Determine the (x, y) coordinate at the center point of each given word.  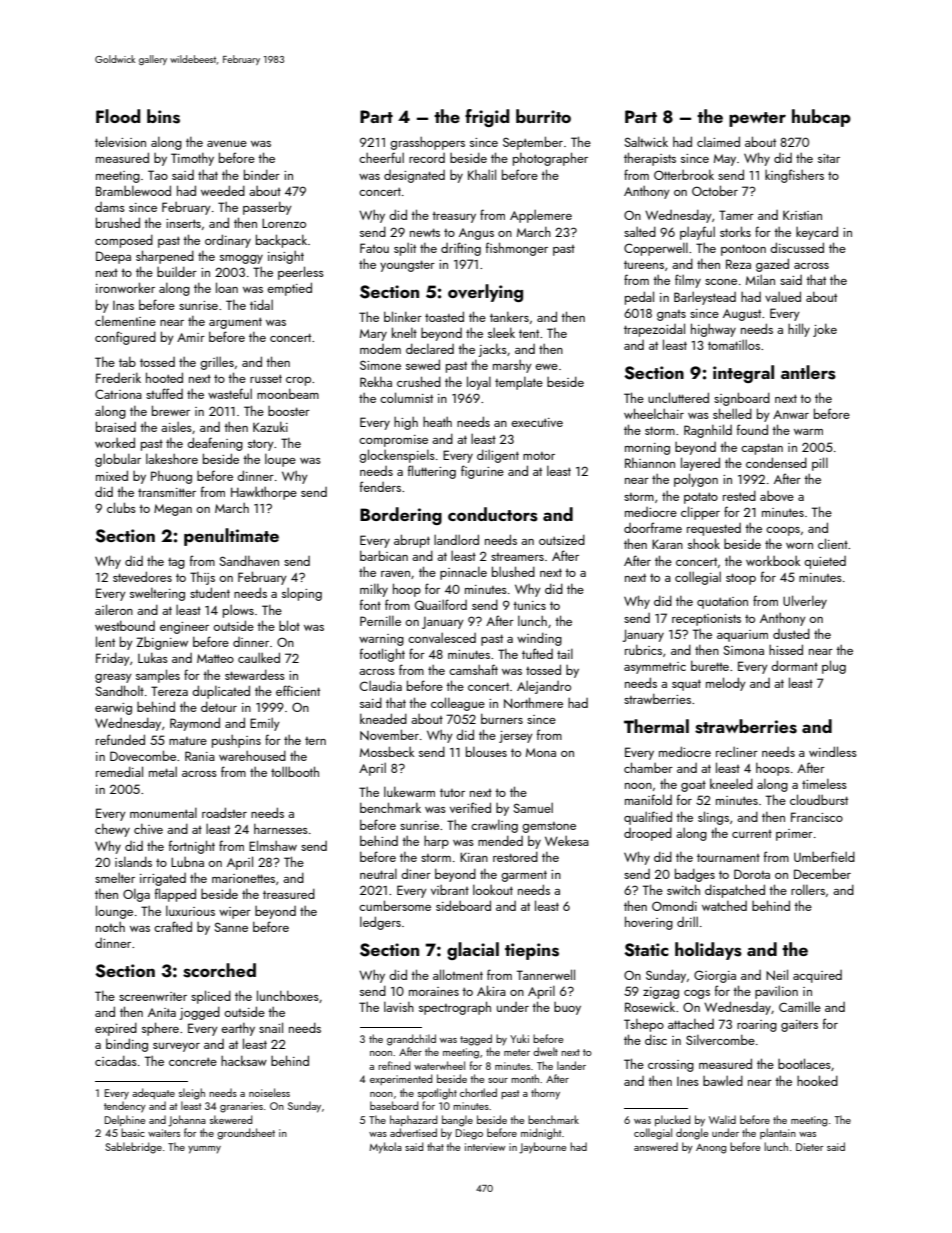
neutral (378, 874)
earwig (113, 709)
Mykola (385, 1148)
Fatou (374, 248)
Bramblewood (133, 190)
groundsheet (246, 1134)
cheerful (381, 157)
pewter (757, 119)
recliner (737, 751)
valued (783, 296)
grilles (217, 363)
